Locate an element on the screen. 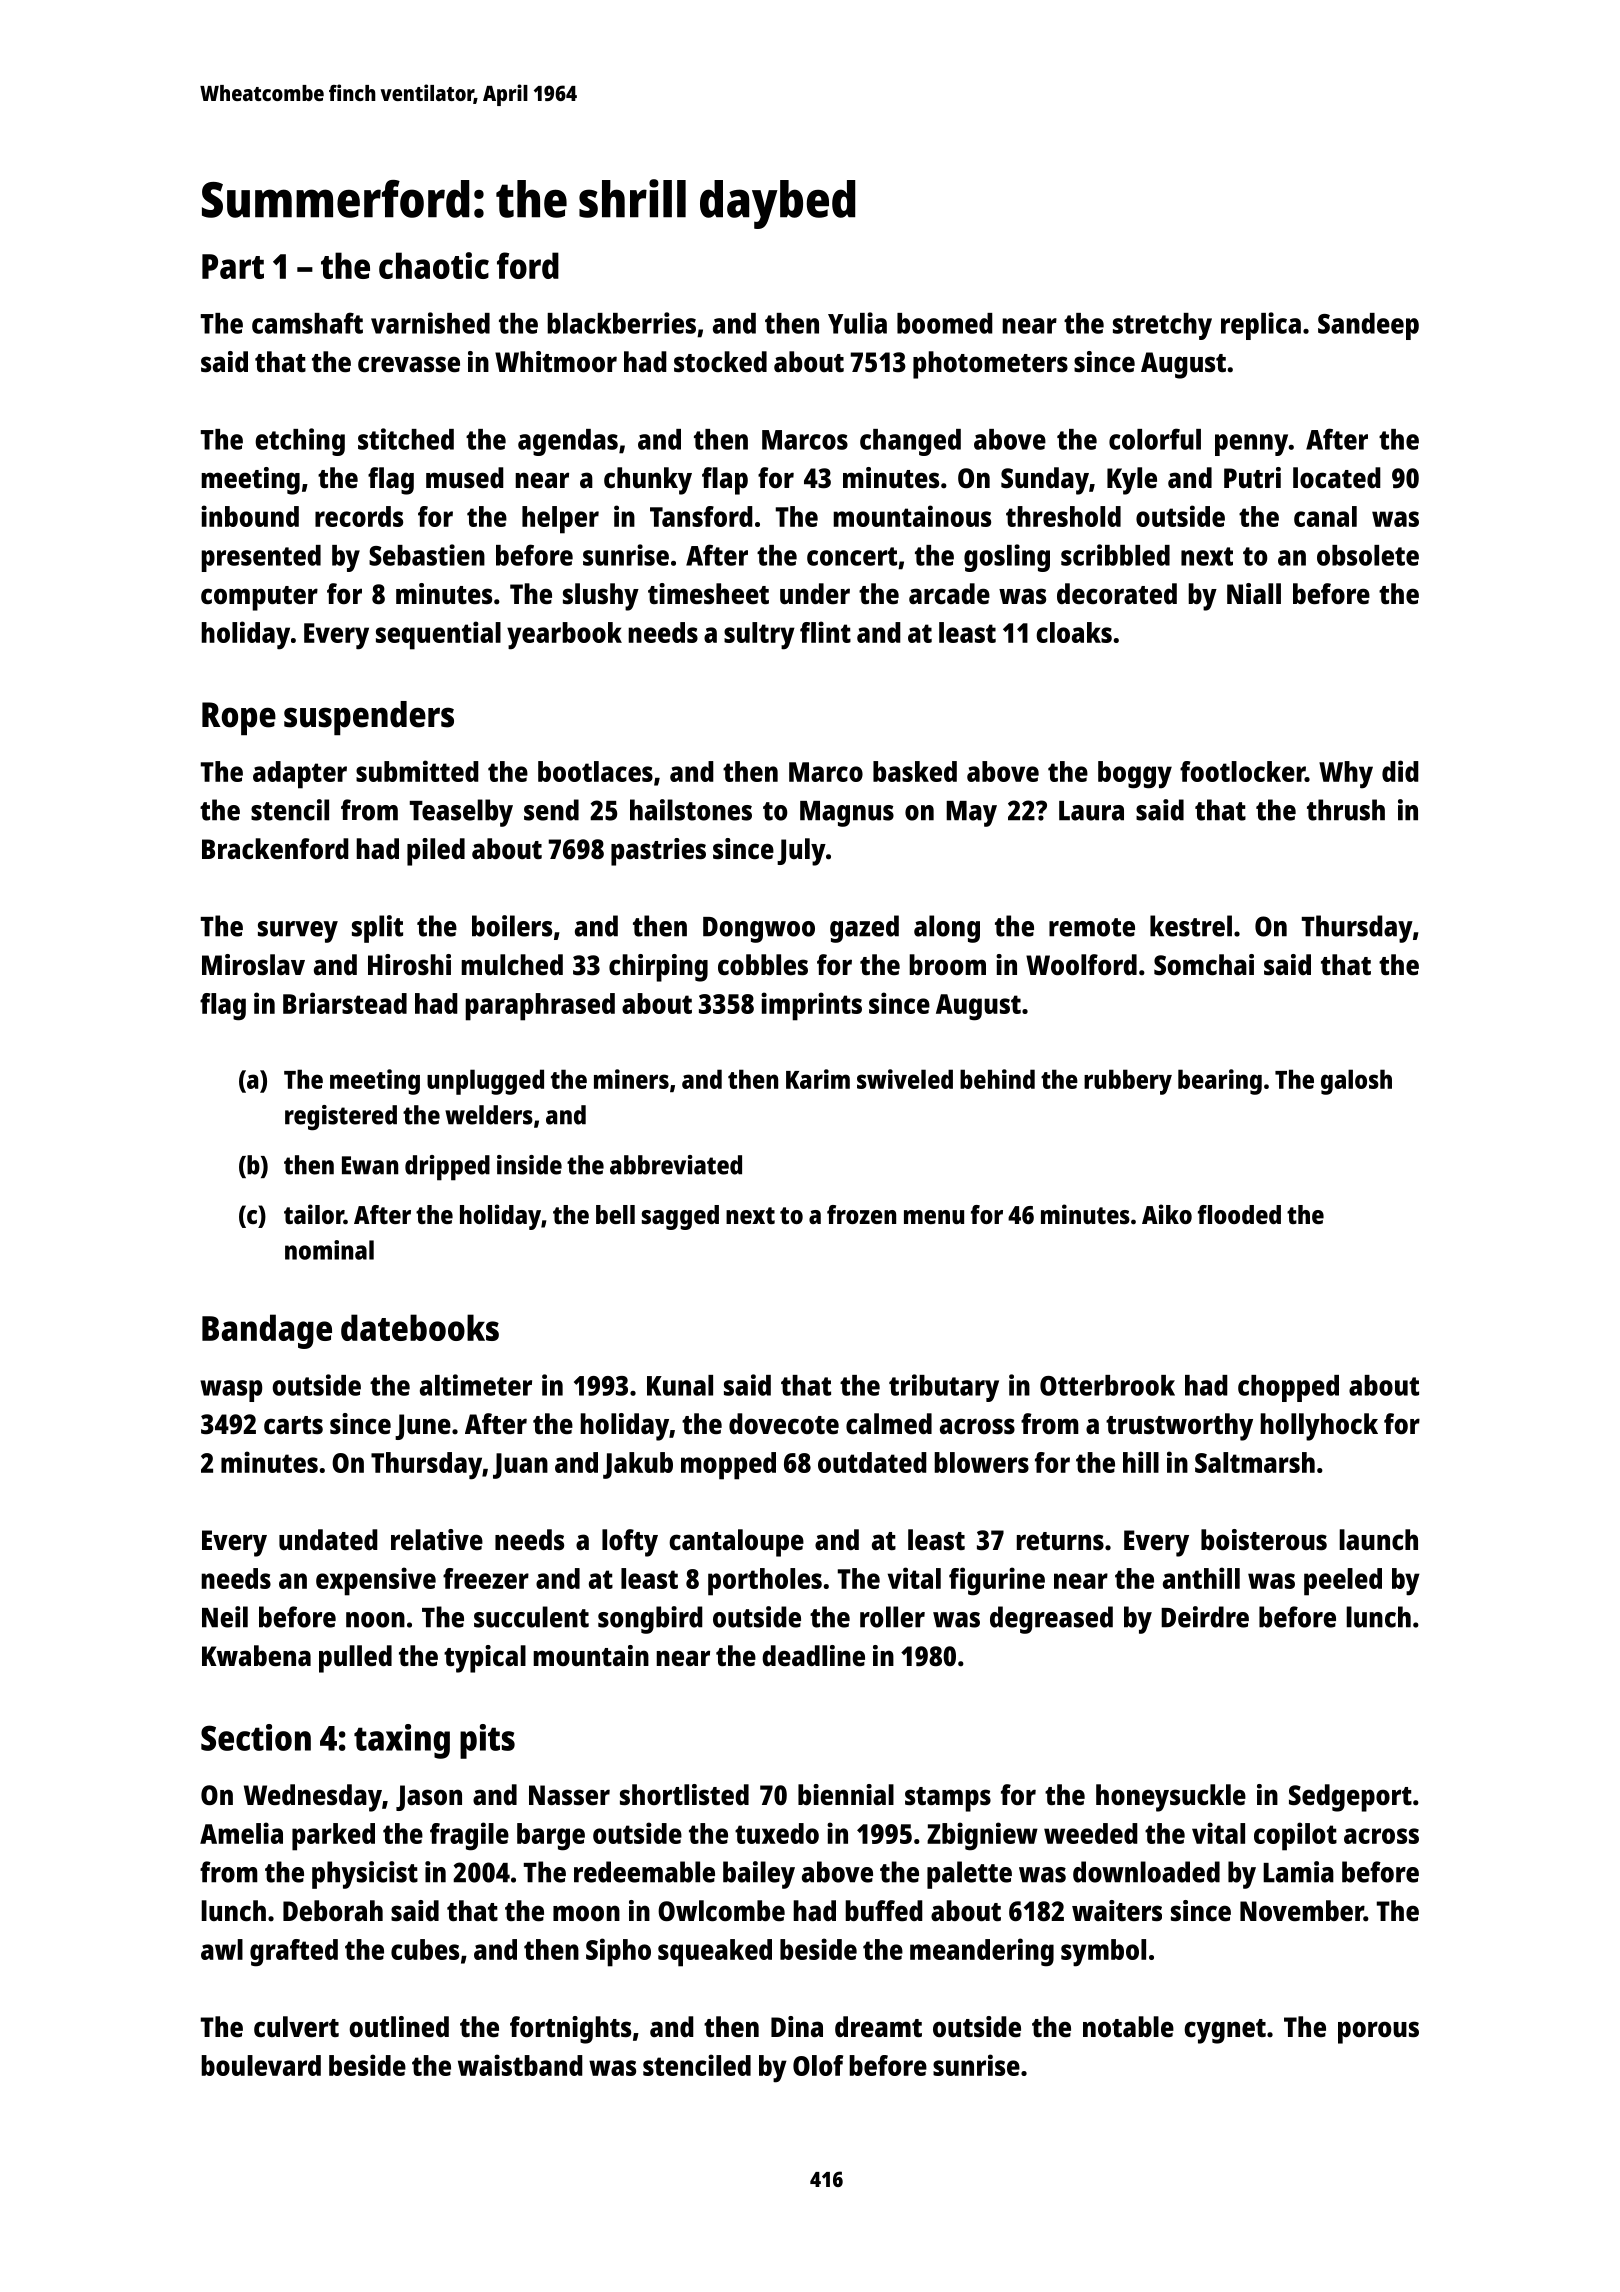  notable is located at coordinates (1128, 2027).
